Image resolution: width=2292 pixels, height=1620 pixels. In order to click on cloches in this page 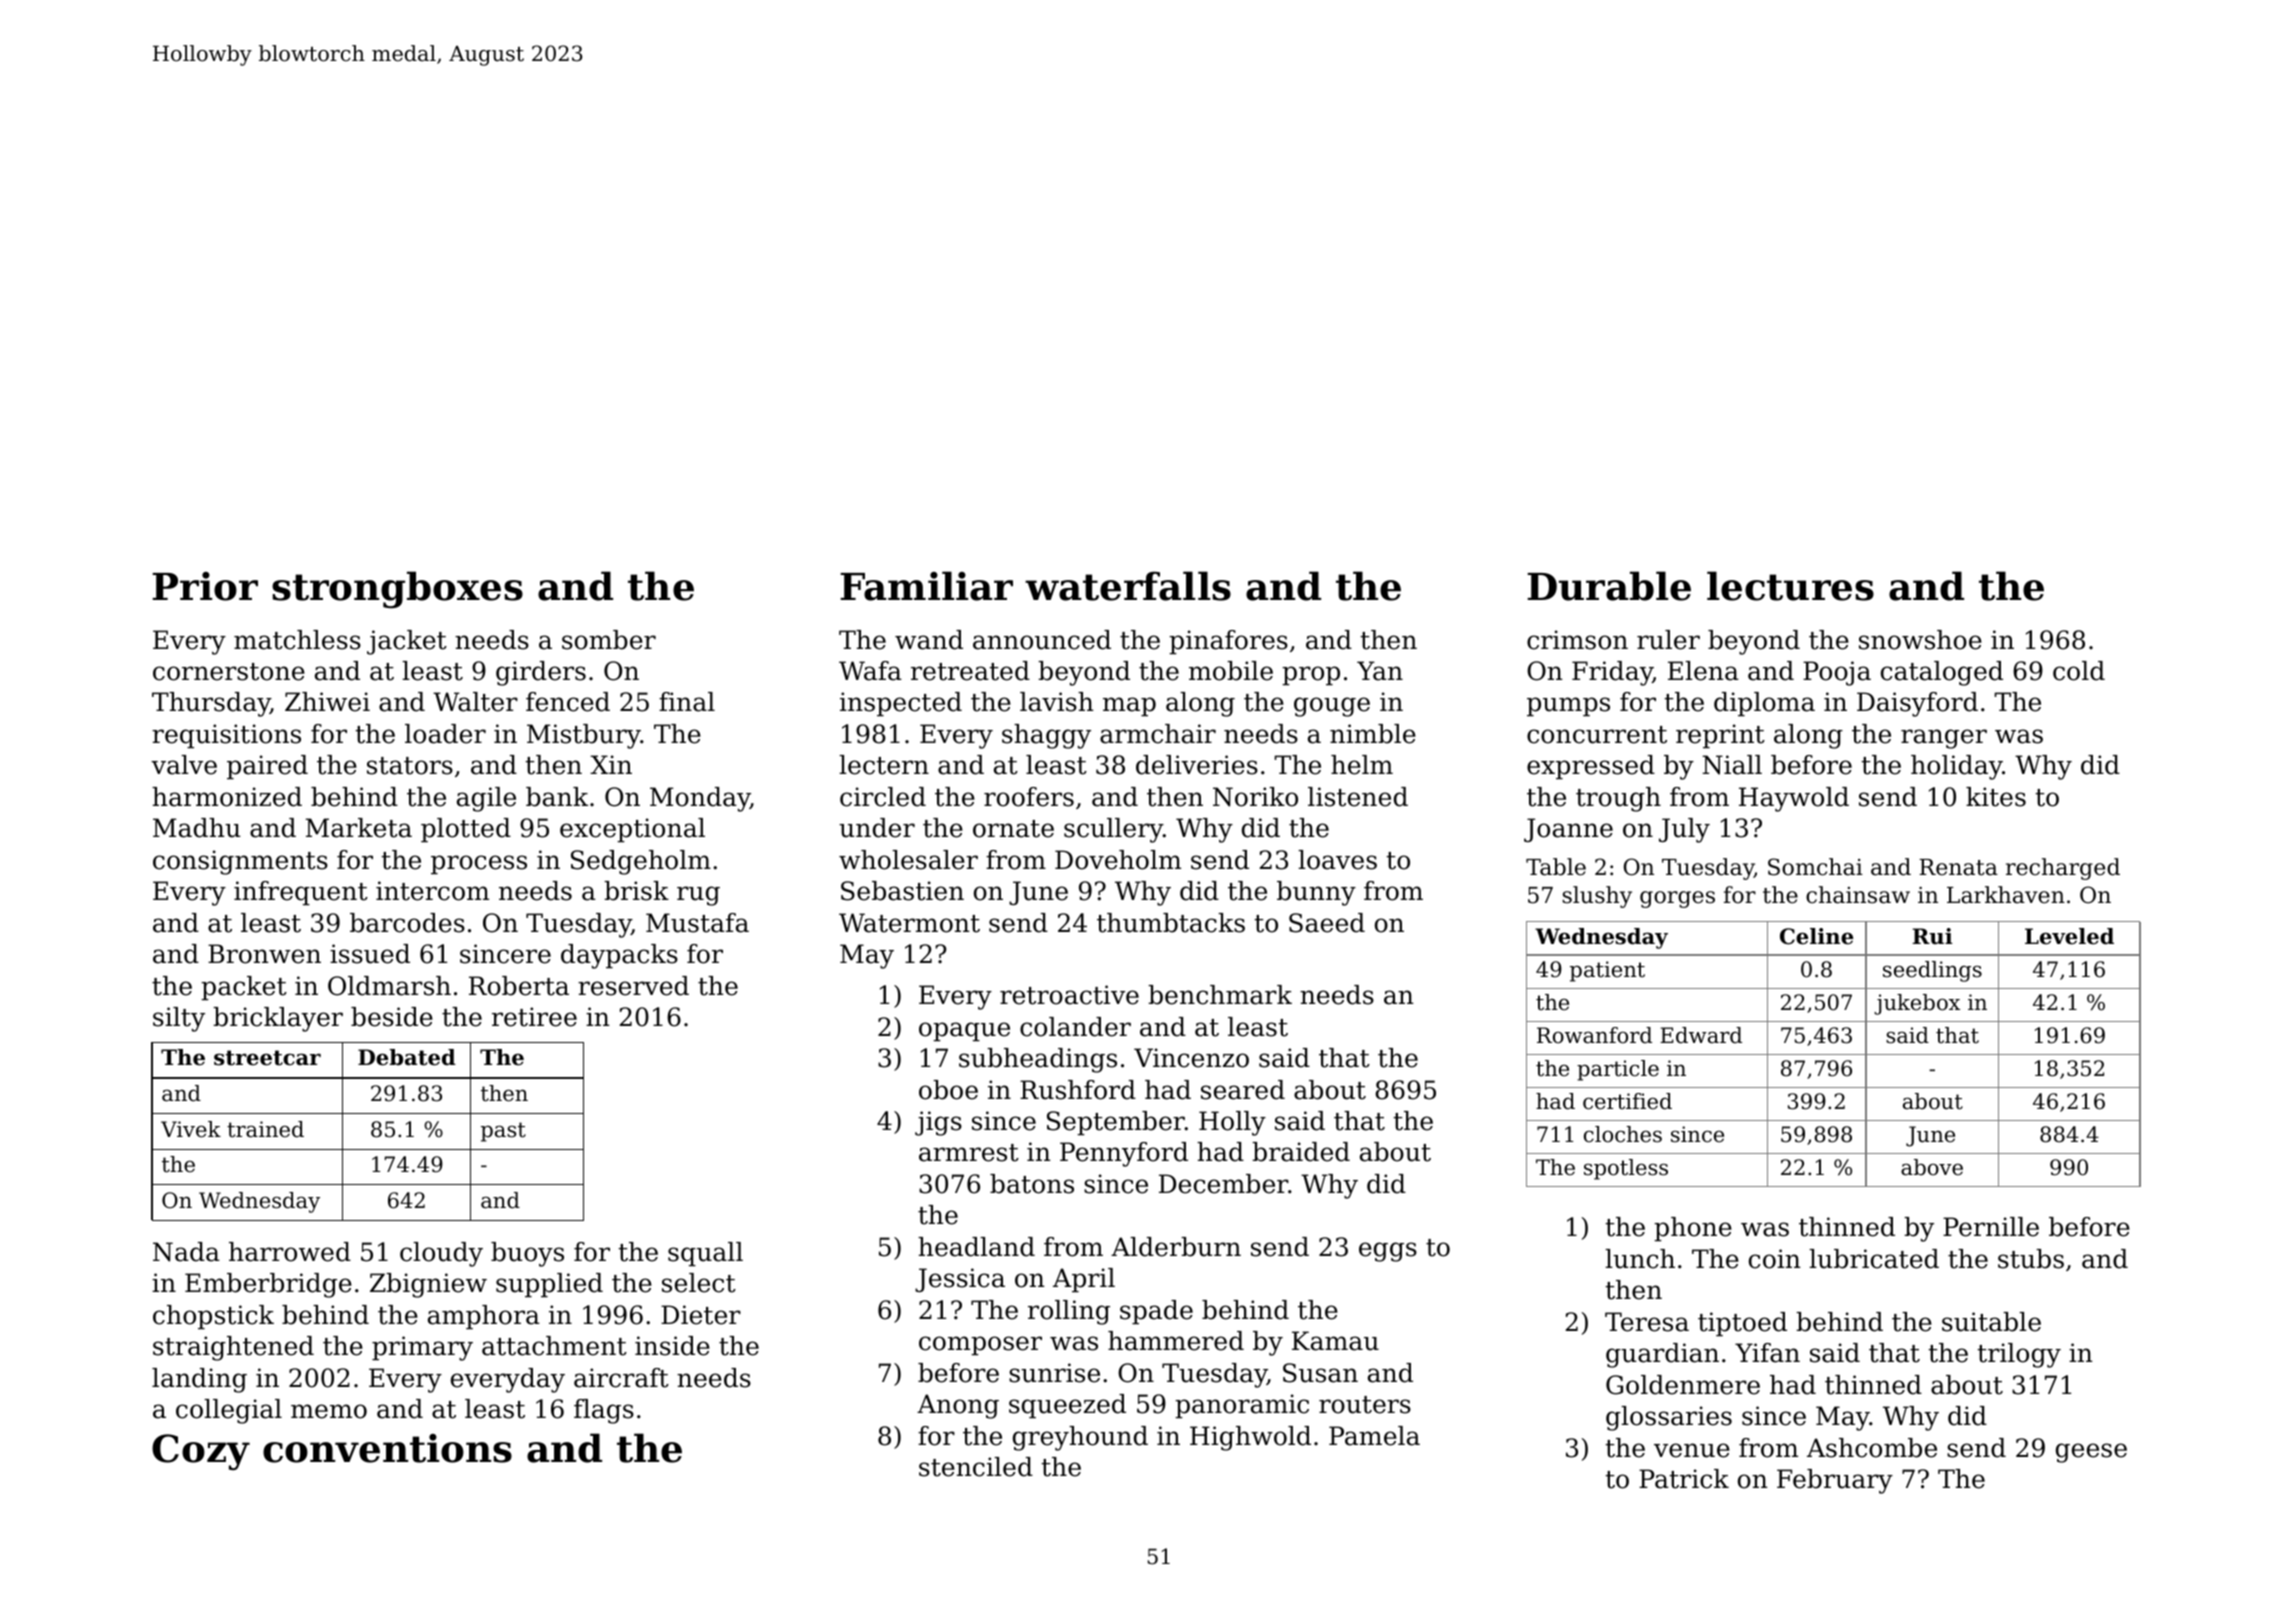, I will do `click(1623, 1134)`.
